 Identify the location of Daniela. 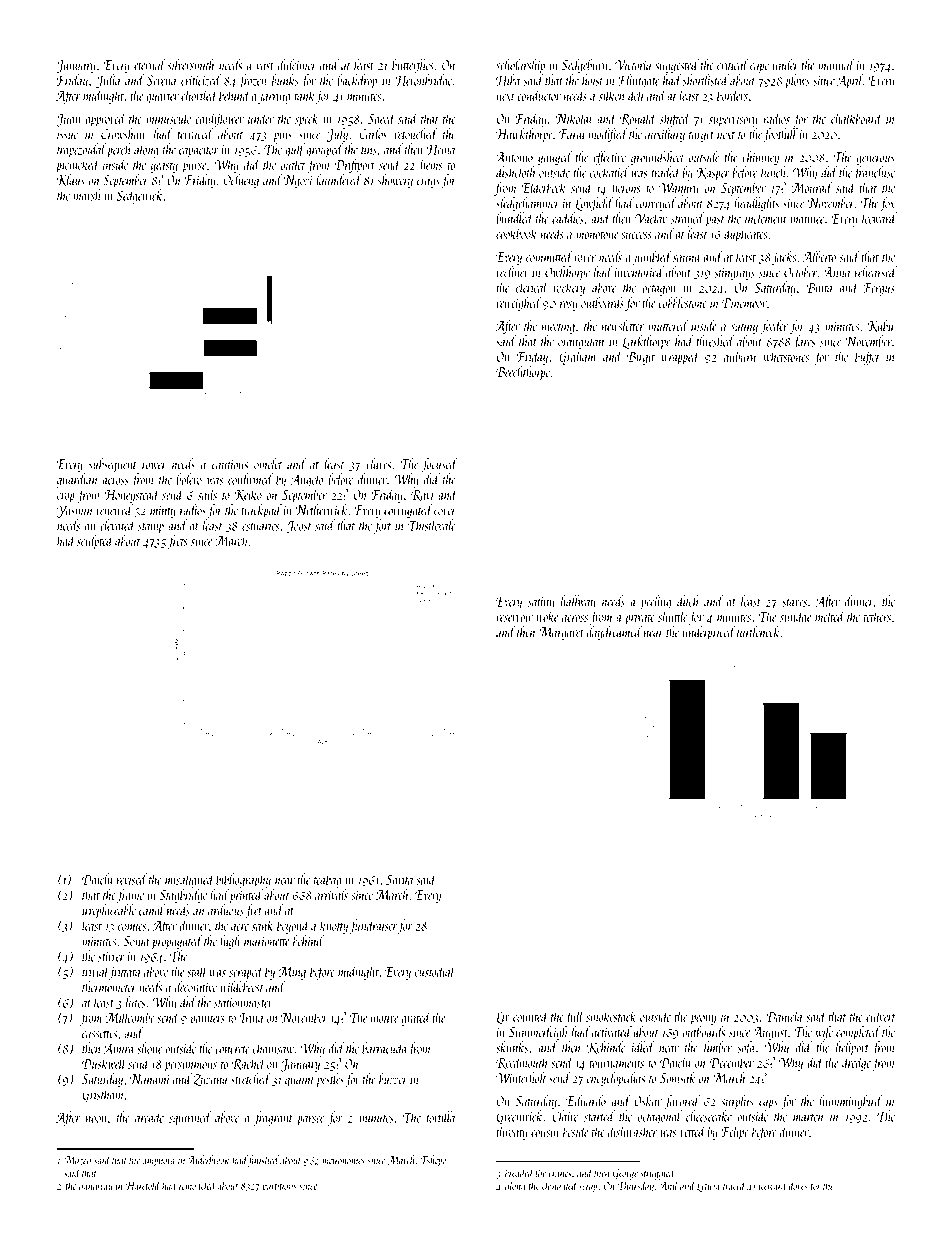
(784, 1016).
